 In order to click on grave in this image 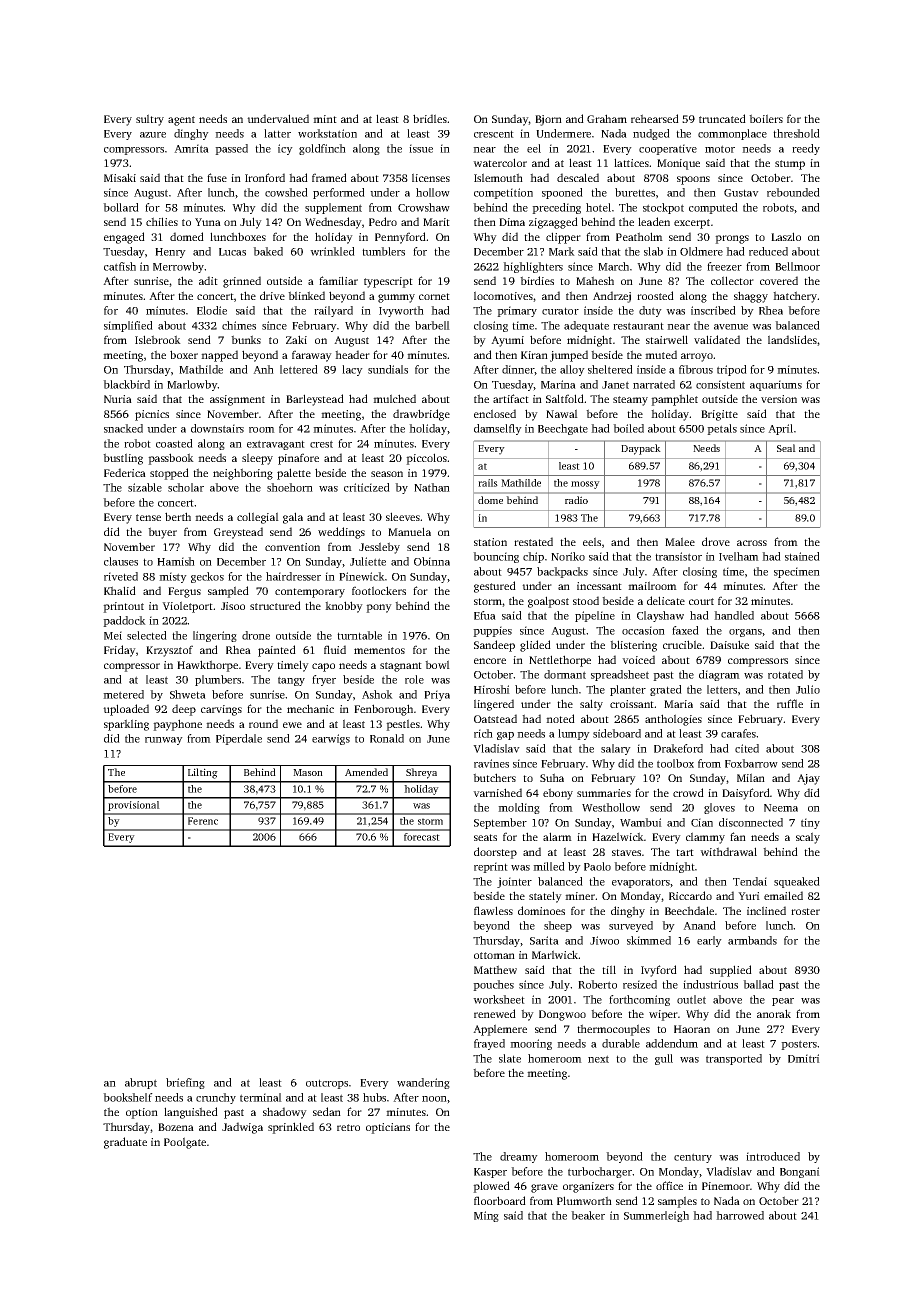, I will do `click(544, 1188)`.
